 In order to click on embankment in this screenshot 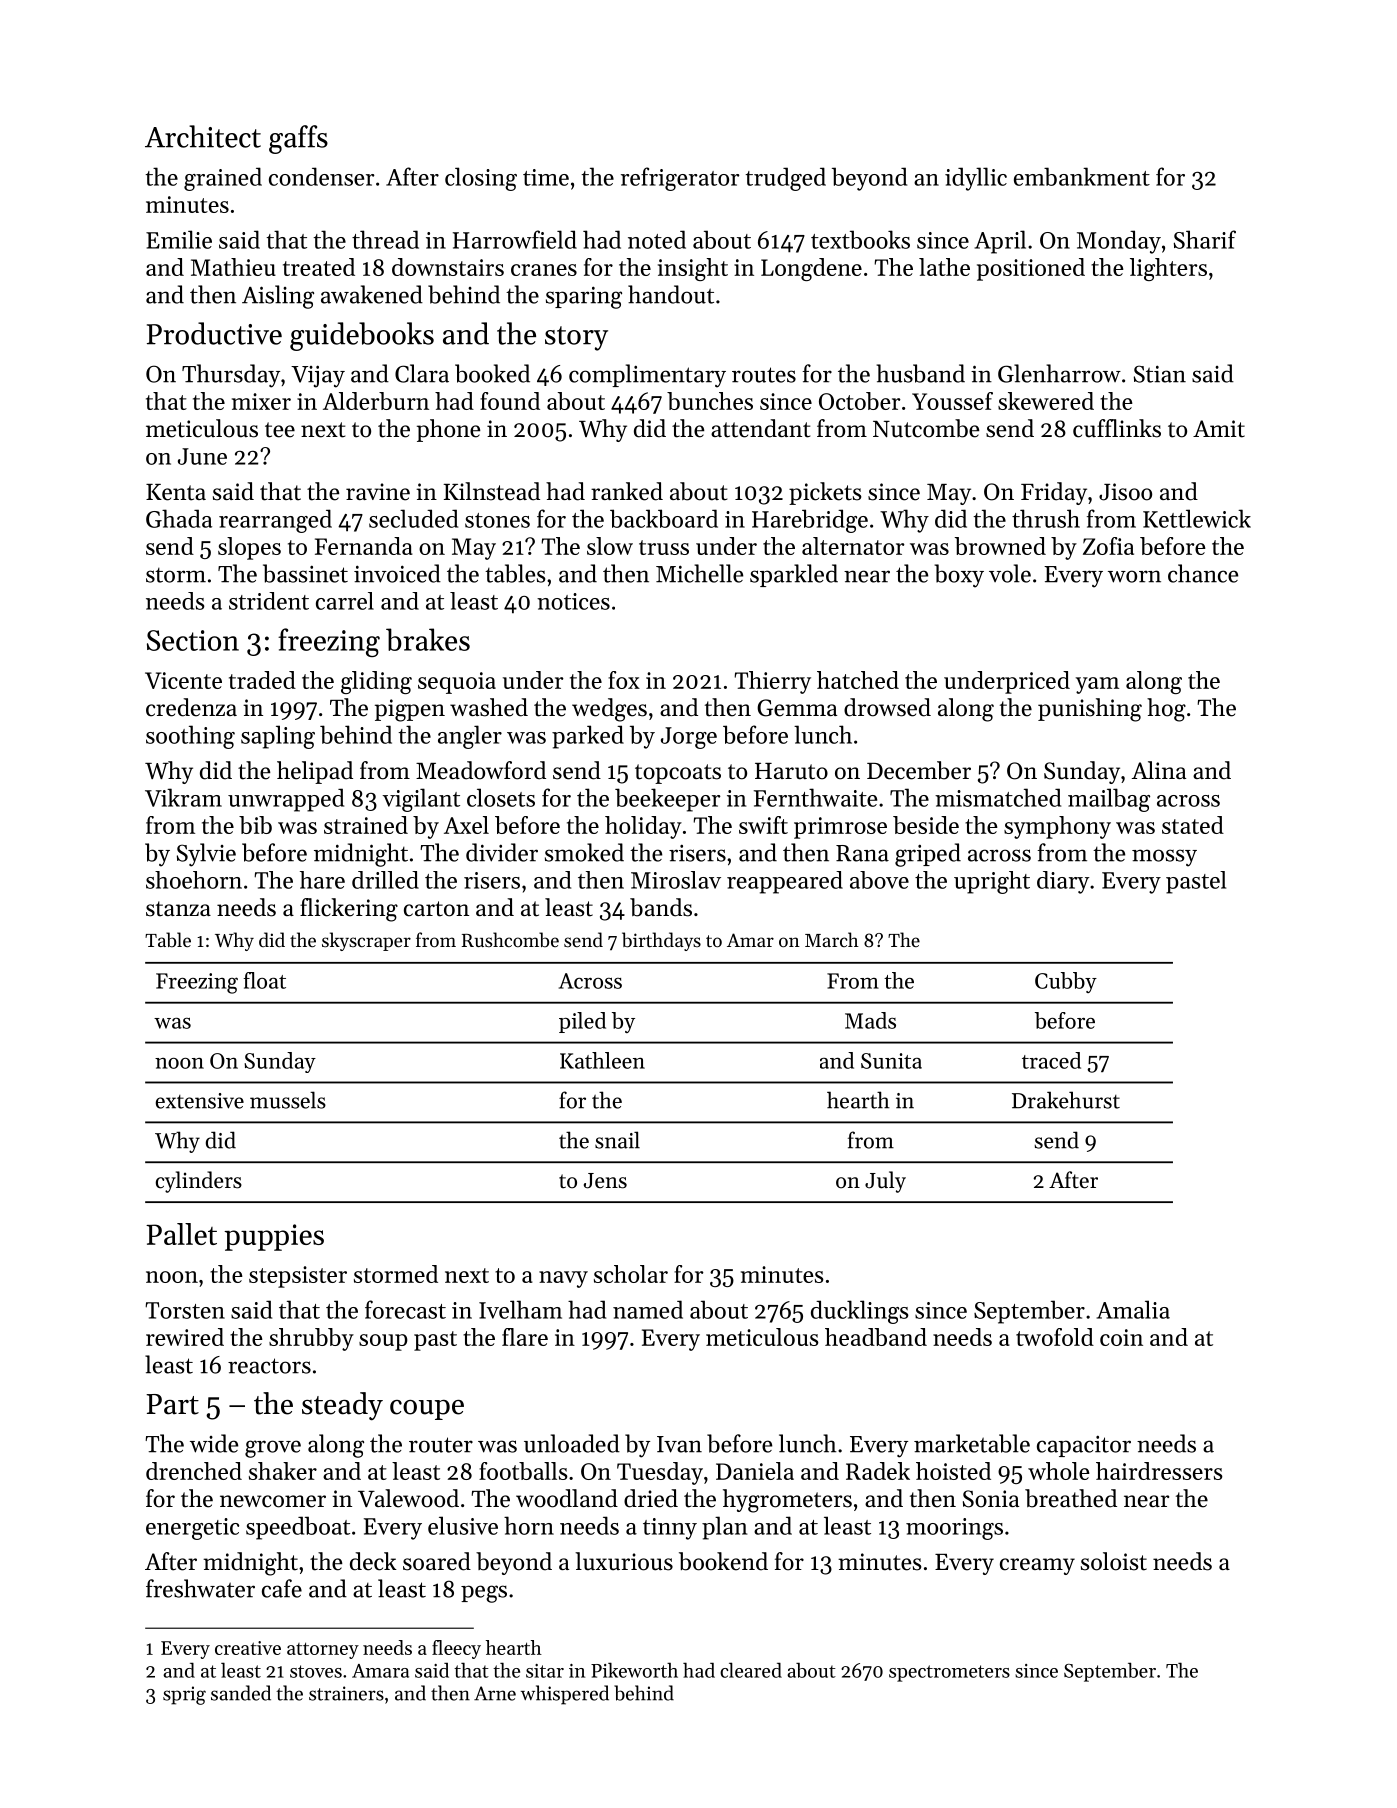, I will do `click(1082, 176)`.
